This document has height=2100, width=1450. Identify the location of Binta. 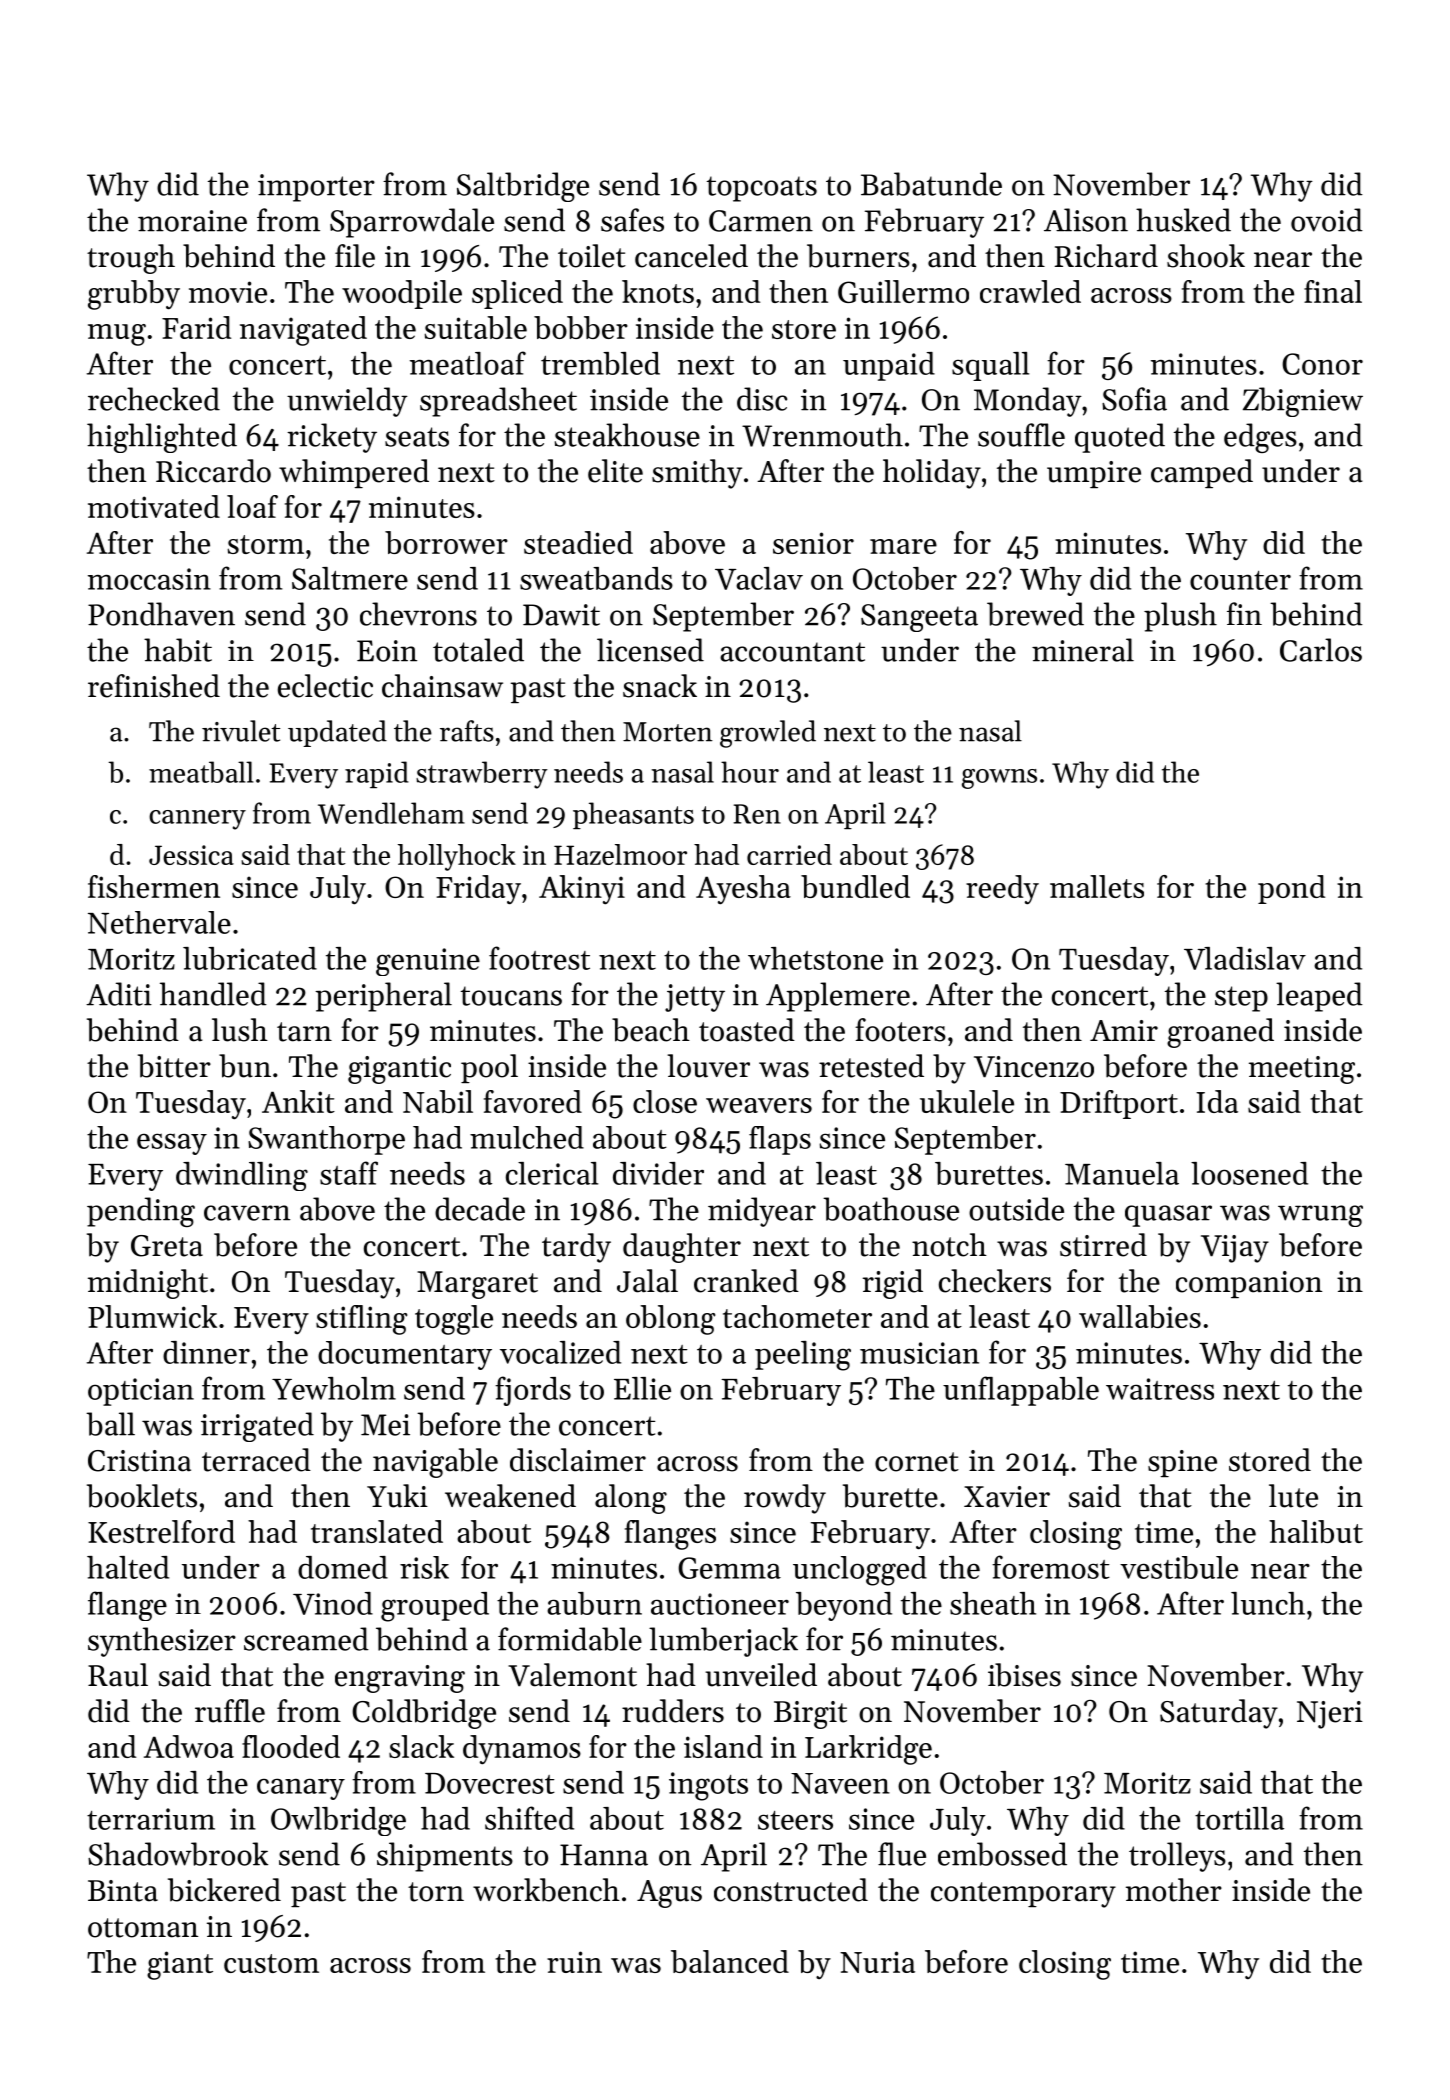
(123, 1891).
